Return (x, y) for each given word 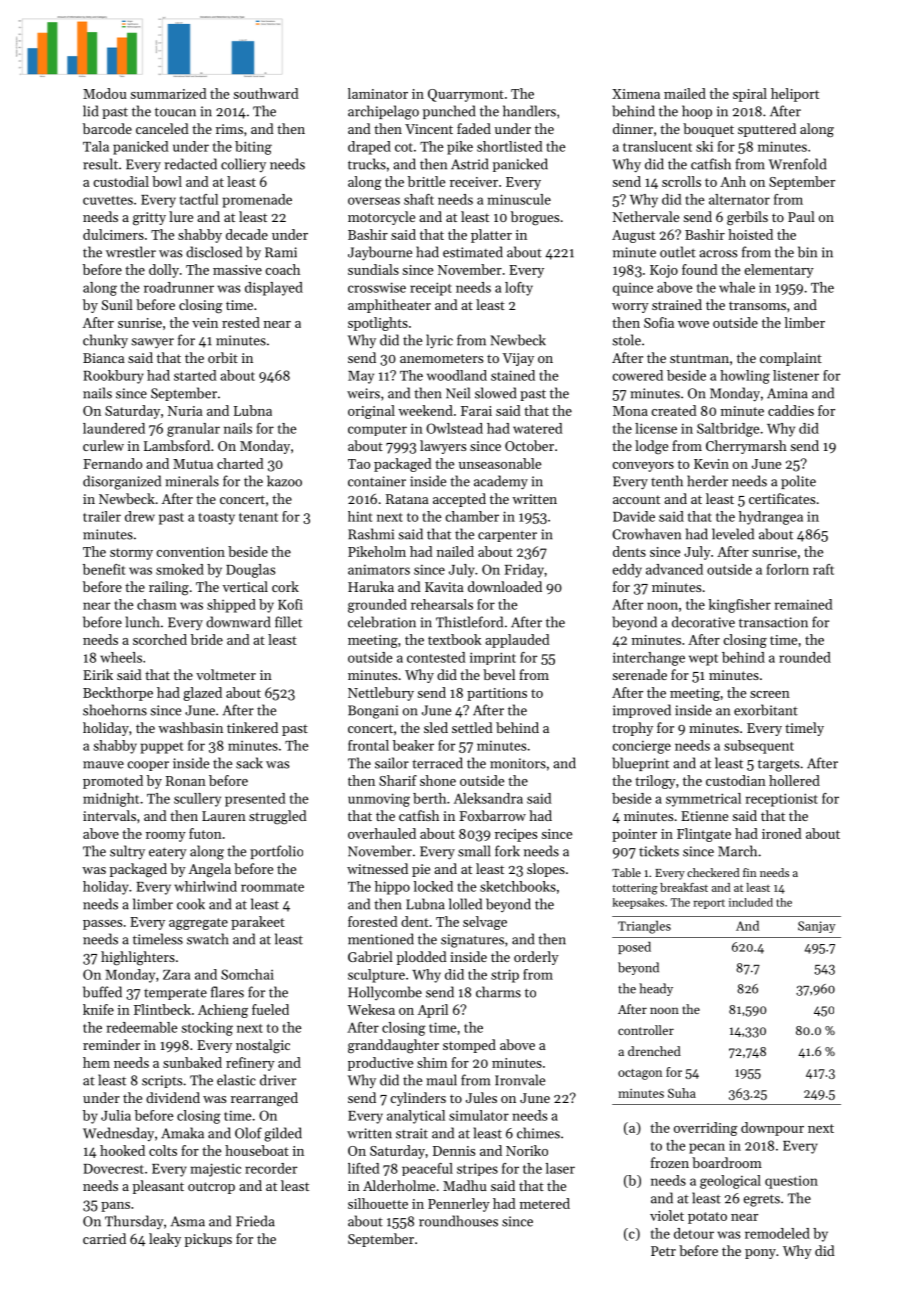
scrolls (681, 181)
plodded (422, 958)
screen (770, 694)
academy (501, 482)
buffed (102, 992)
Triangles (644, 927)
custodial (121, 181)
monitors (518, 763)
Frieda (255, 1221)
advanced (674, 569)
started (195, 375)
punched (449, 112)
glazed (202, 694)
